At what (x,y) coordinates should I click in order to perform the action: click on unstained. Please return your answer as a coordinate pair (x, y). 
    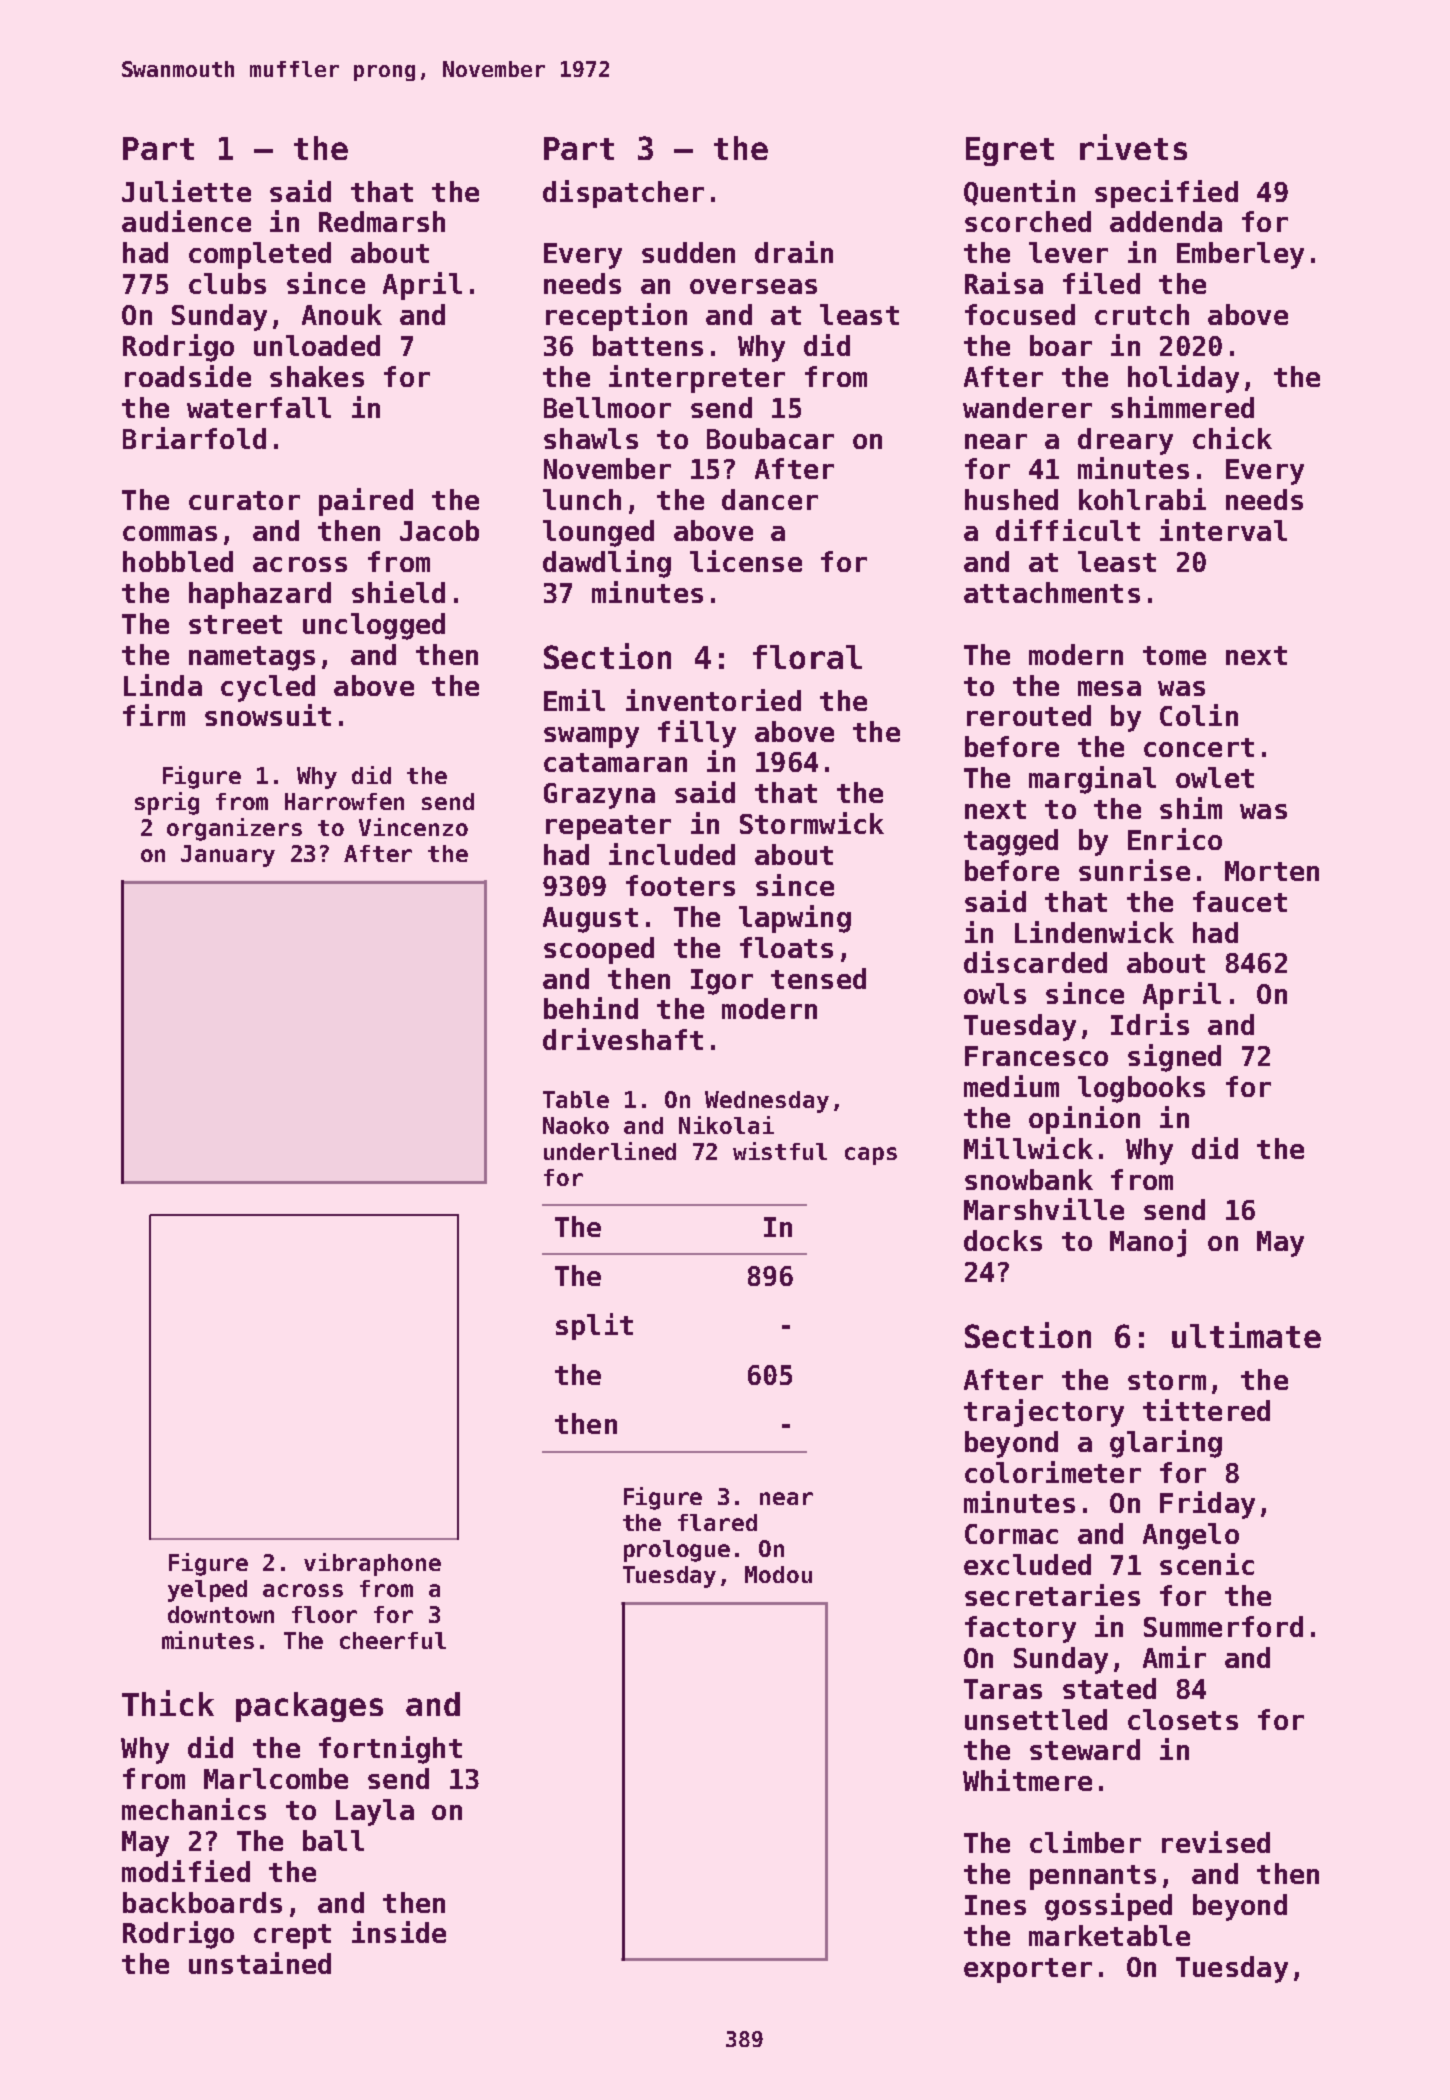
    Looking at the image, I should click on (260, 1963).
